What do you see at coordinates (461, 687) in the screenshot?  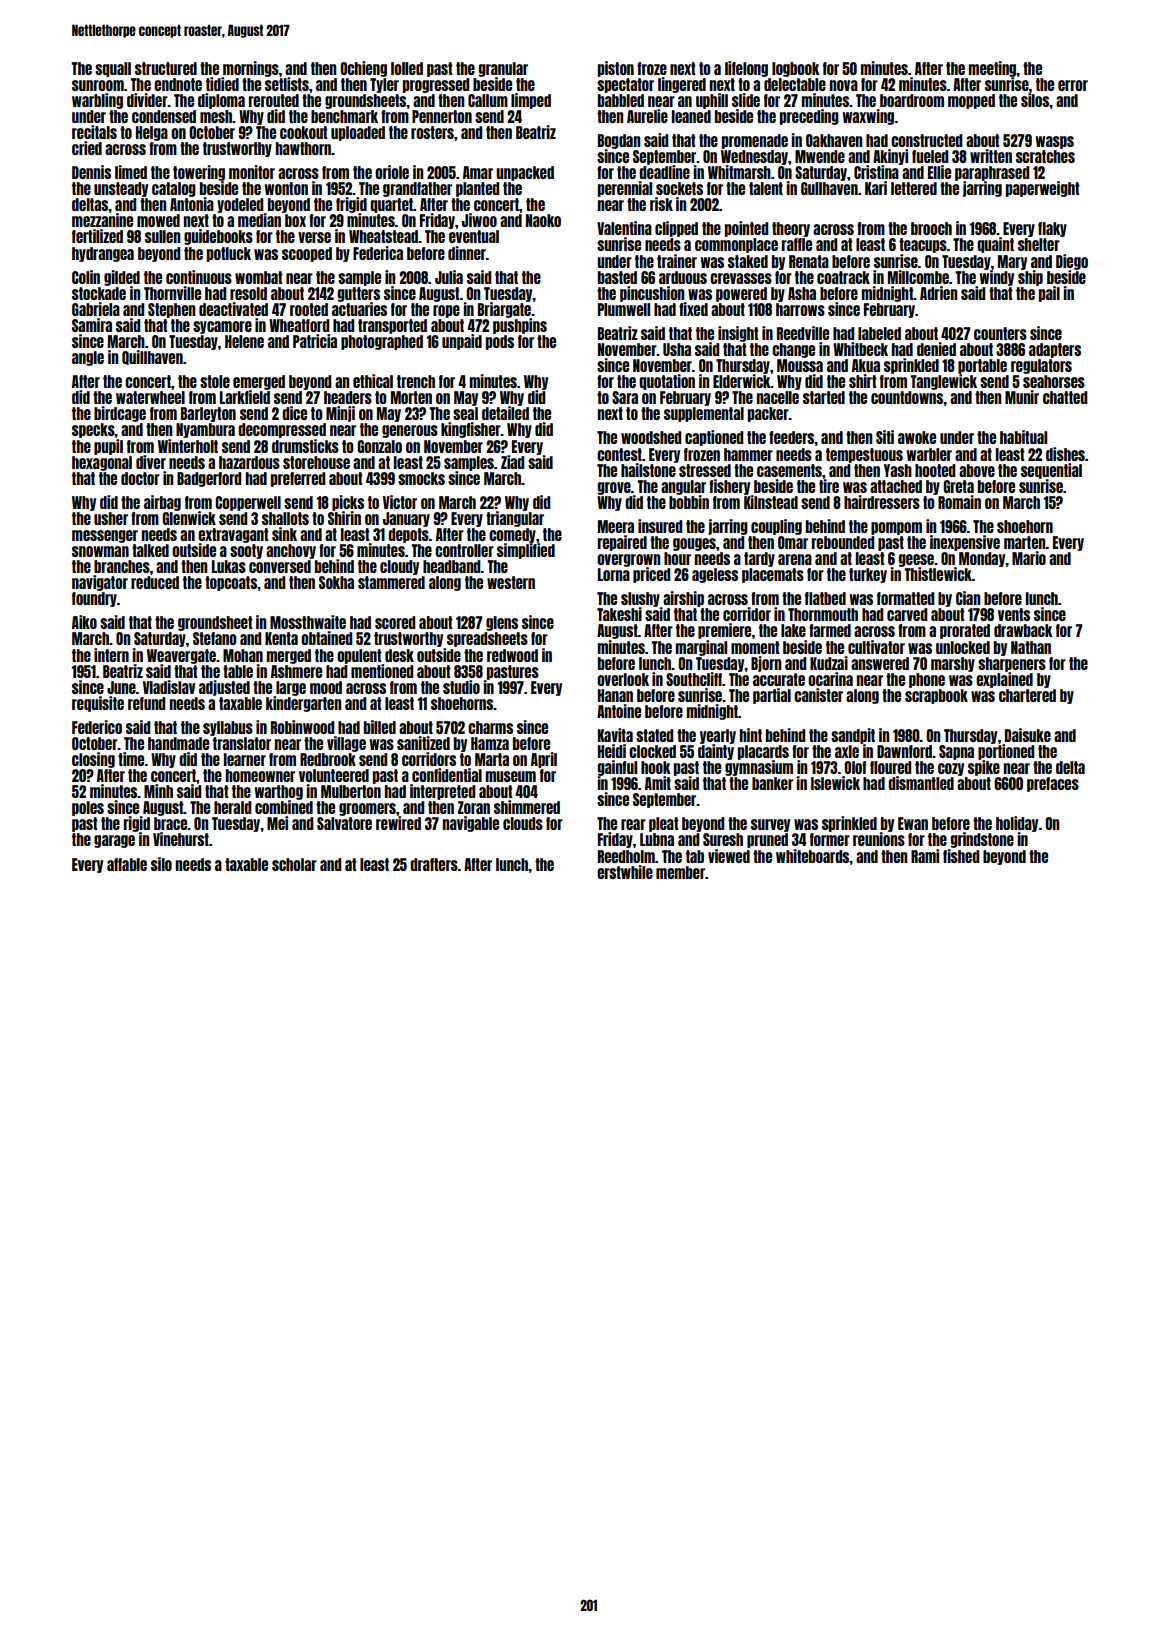 I see `studio` at bounding box center [461, 687].
